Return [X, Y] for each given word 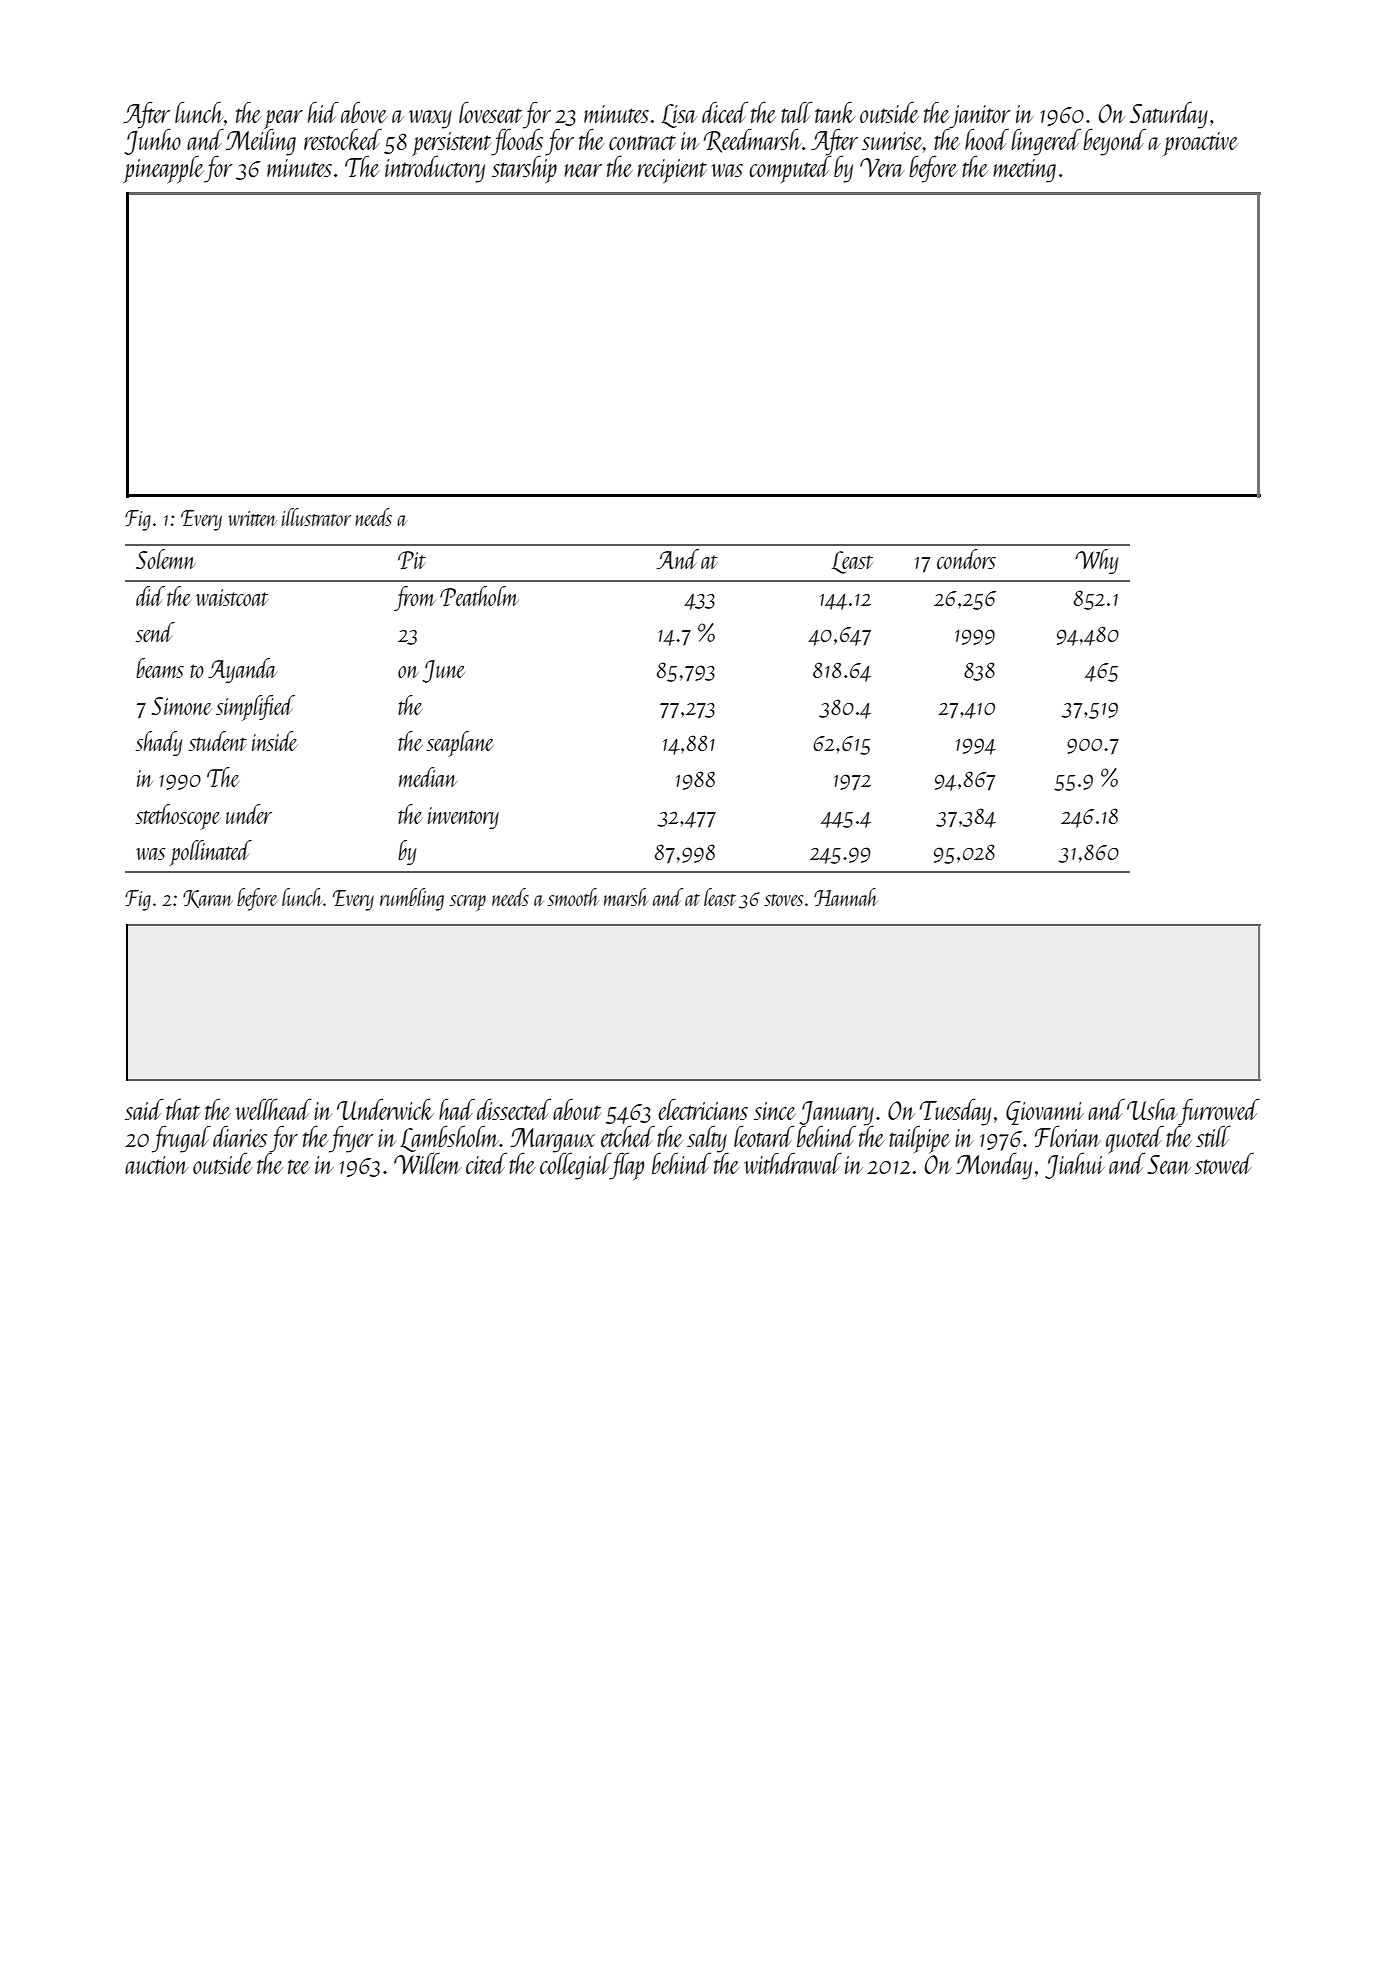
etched [628, 1136]
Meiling [261, 142]
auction [156, 1165]
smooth [573, 897]
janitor [980, 116]
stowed [1224, 1163]
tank [835, 112]
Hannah [846, 897]
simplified [255, 708]
